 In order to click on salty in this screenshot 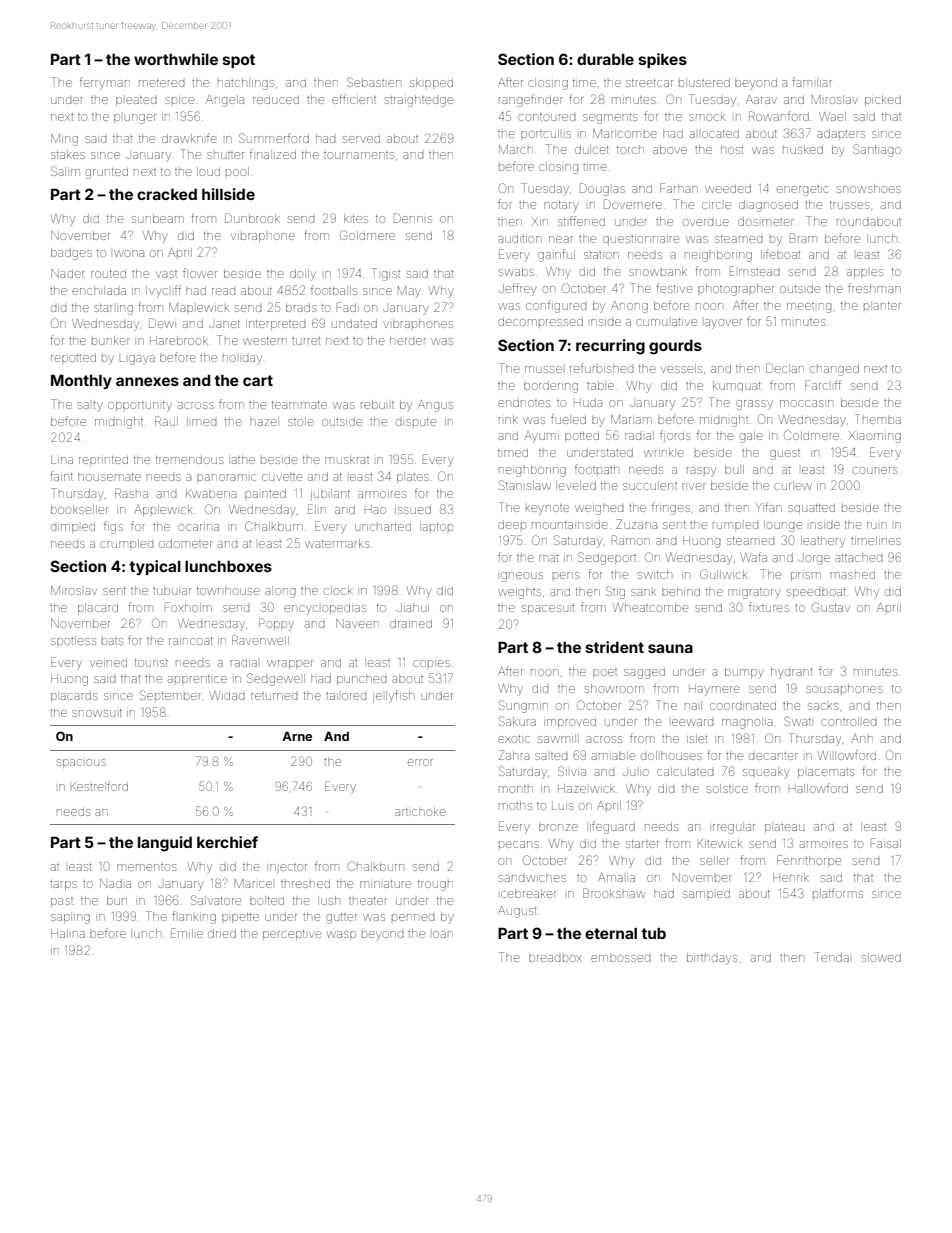, I will do `click(90, 407)`.
